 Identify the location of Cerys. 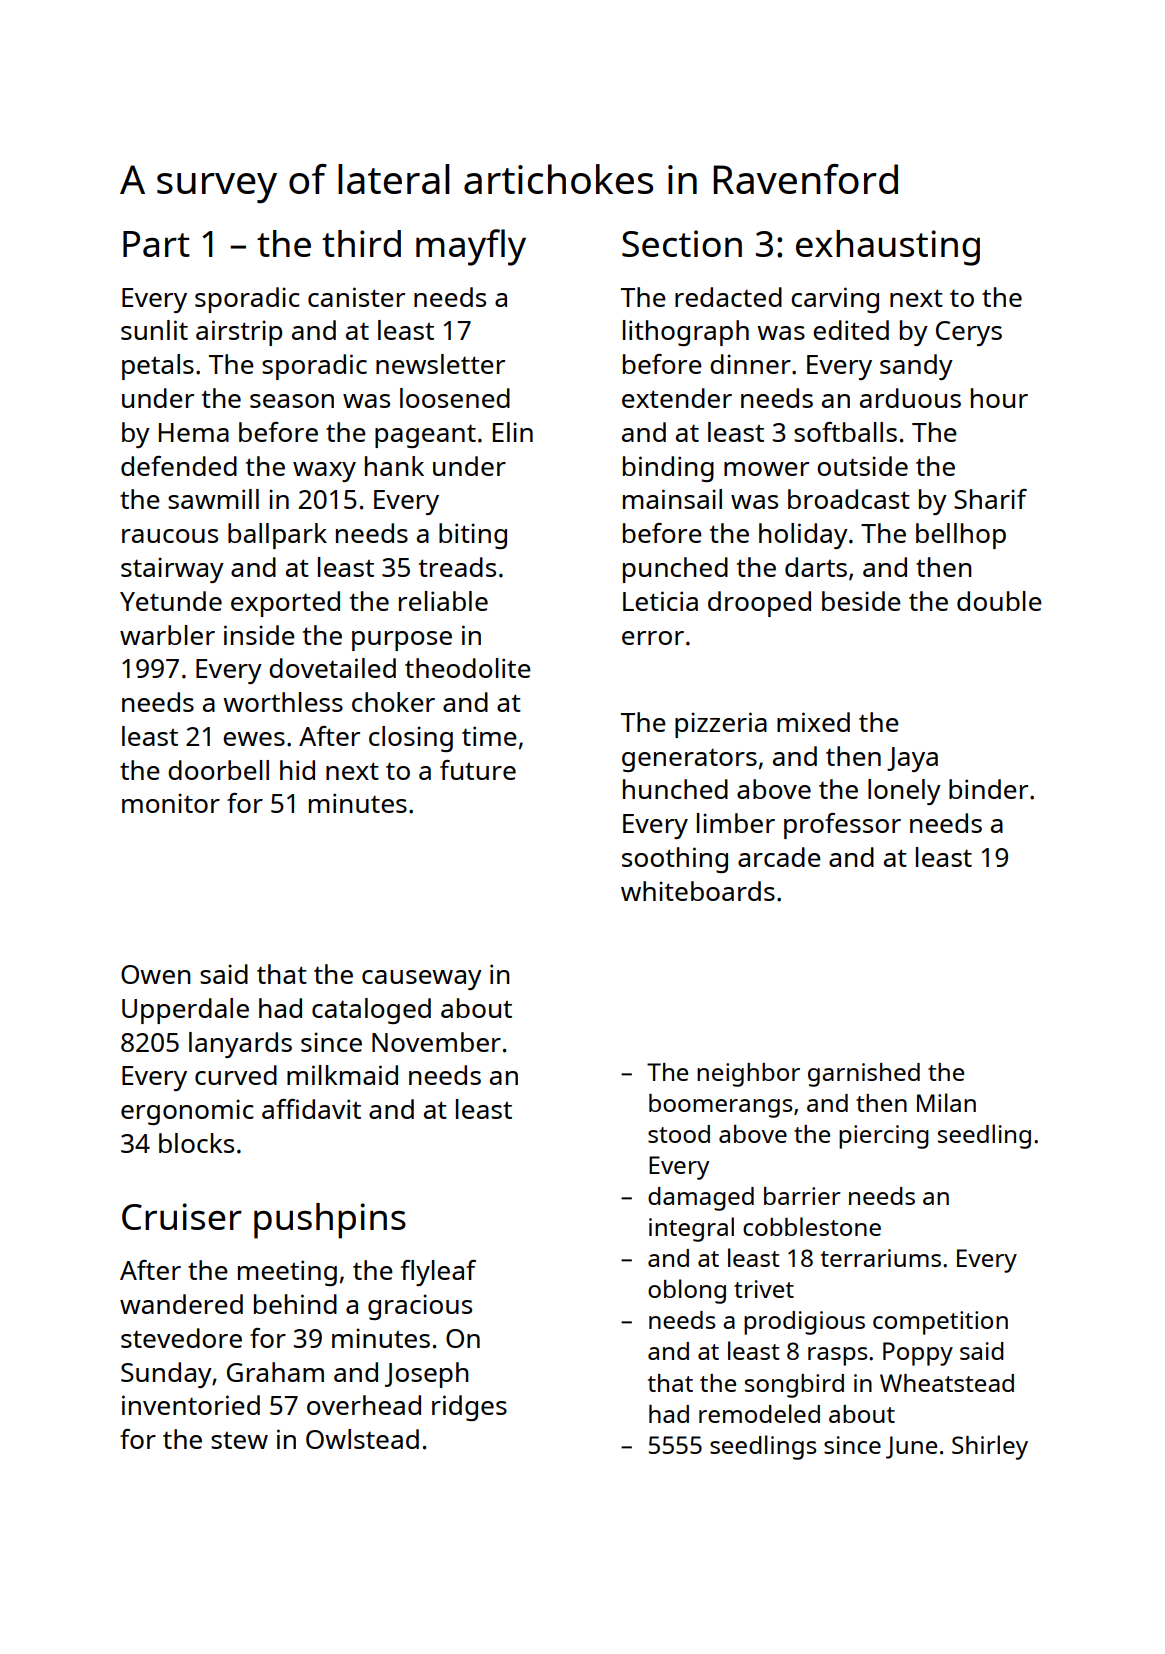
(969, 333).
